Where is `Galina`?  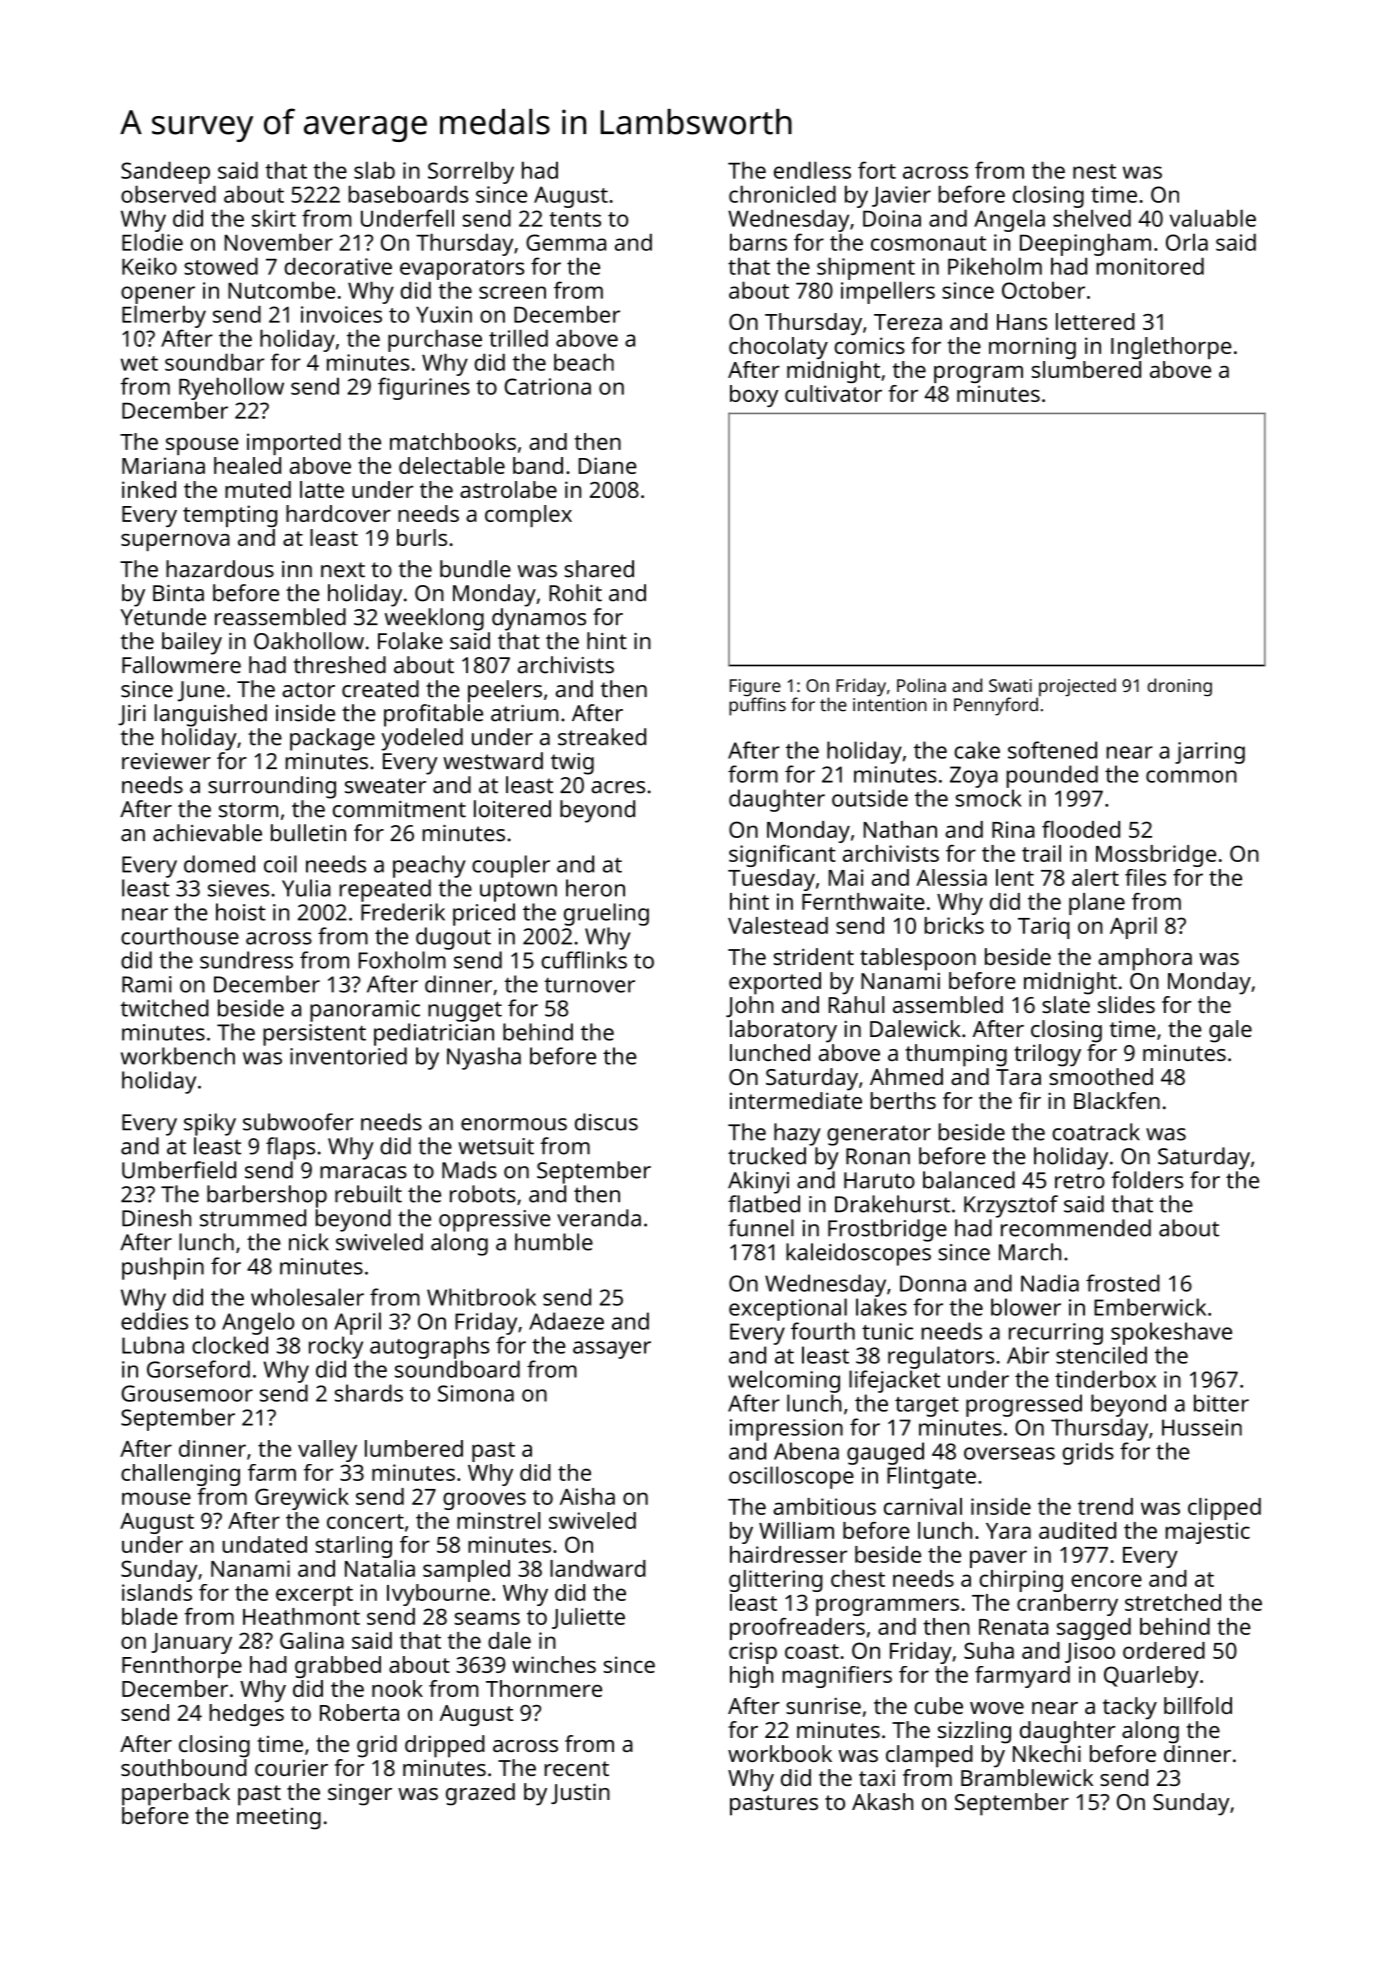
Galina is located at coordinates (312, 1640).
